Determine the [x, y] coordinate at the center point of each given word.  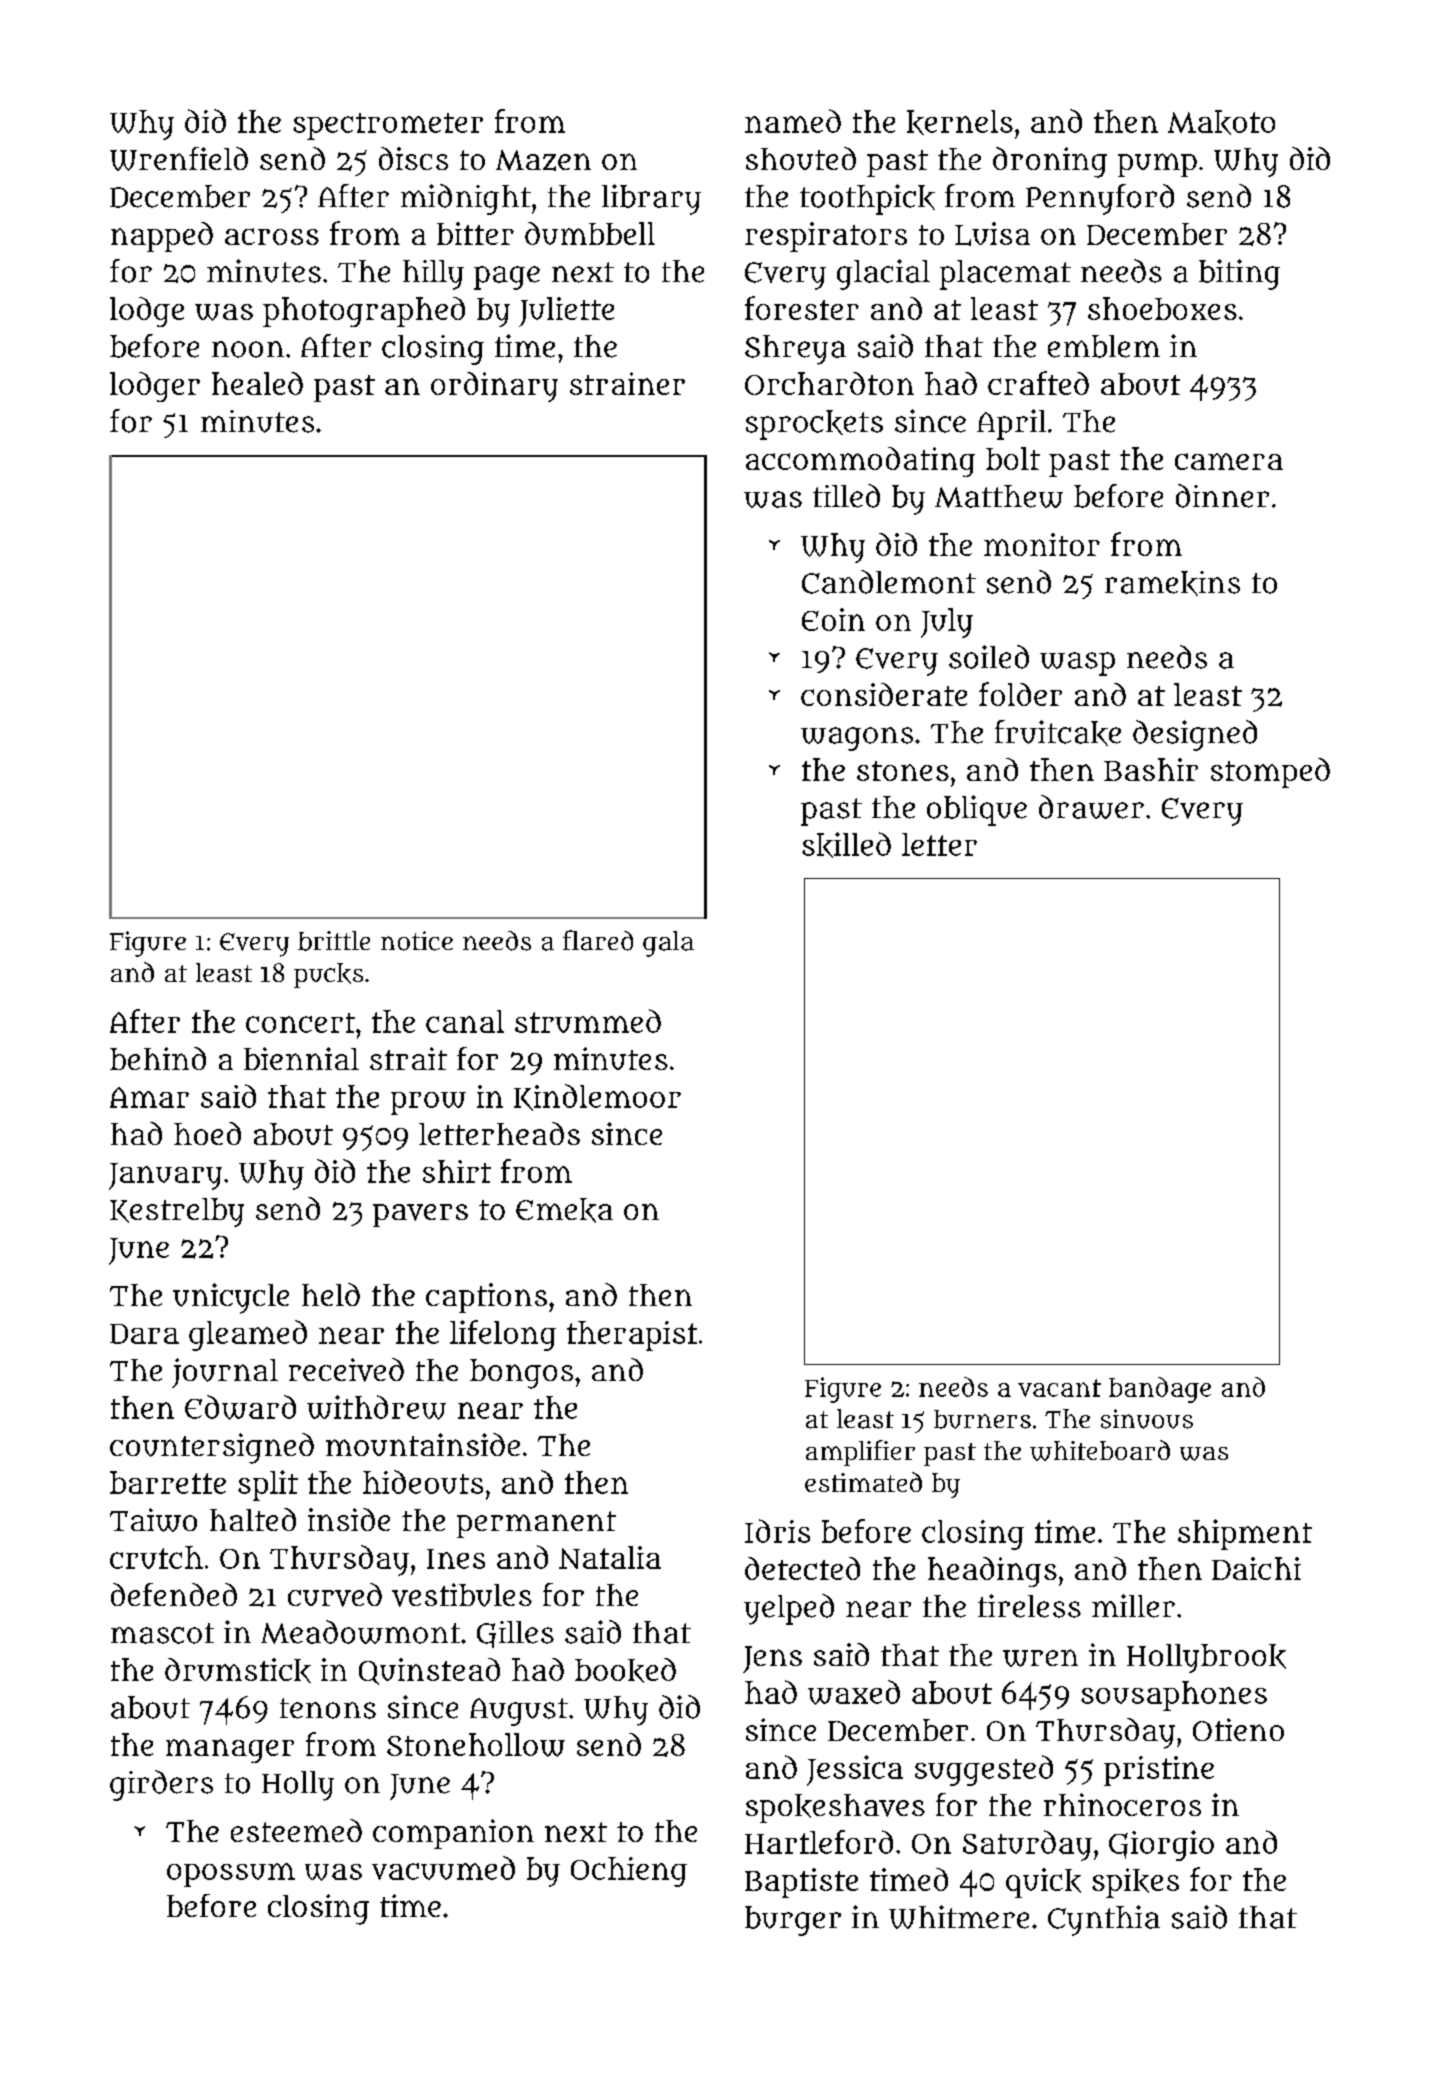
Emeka [564, 1210]
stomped [1270, 773]
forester [802, 308]
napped [162, 237]
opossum [231, 1875]
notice [417, 941]
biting [1239, 274]
